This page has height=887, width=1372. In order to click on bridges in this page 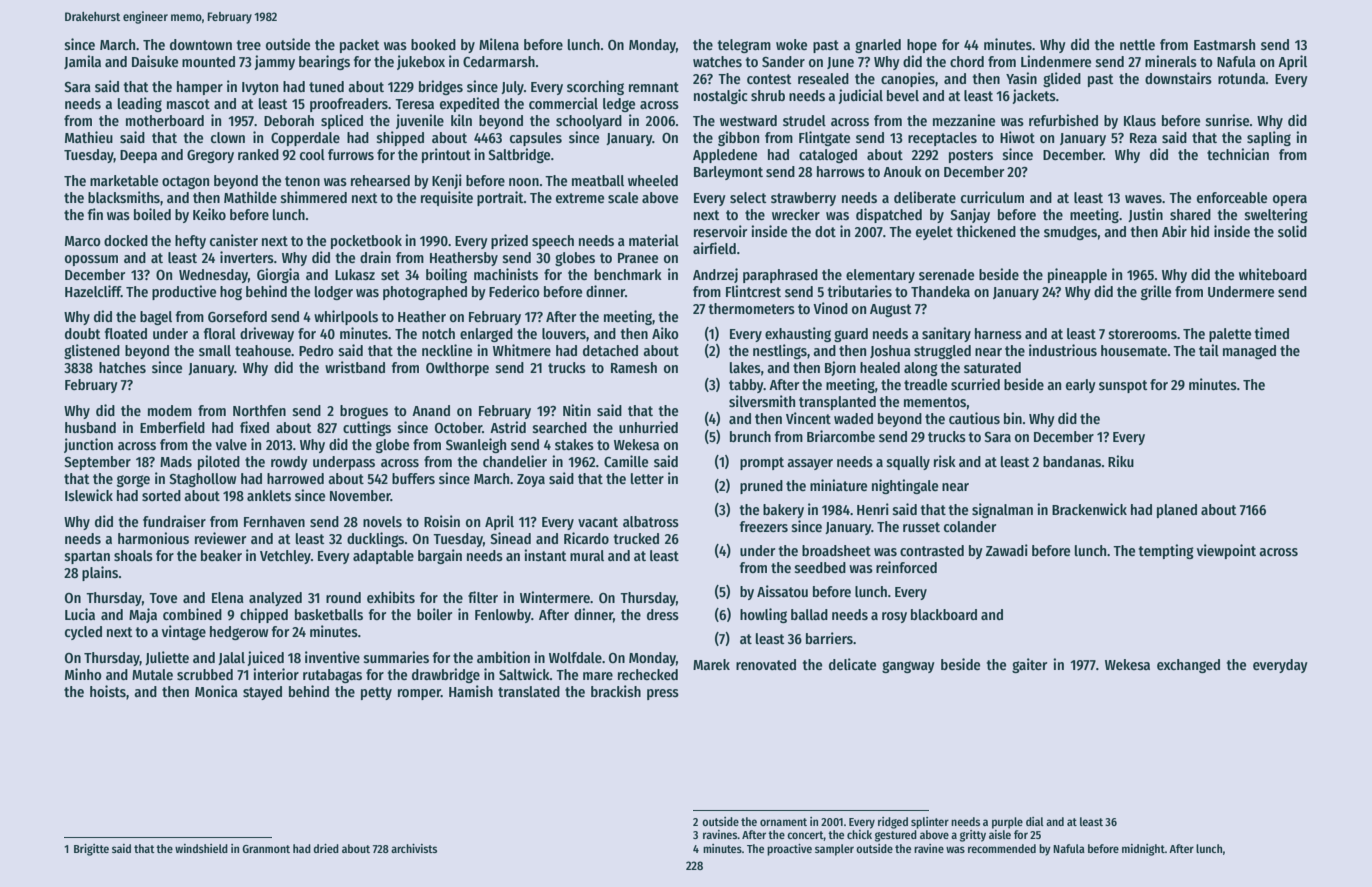, I will do `click(441, 87)`.
